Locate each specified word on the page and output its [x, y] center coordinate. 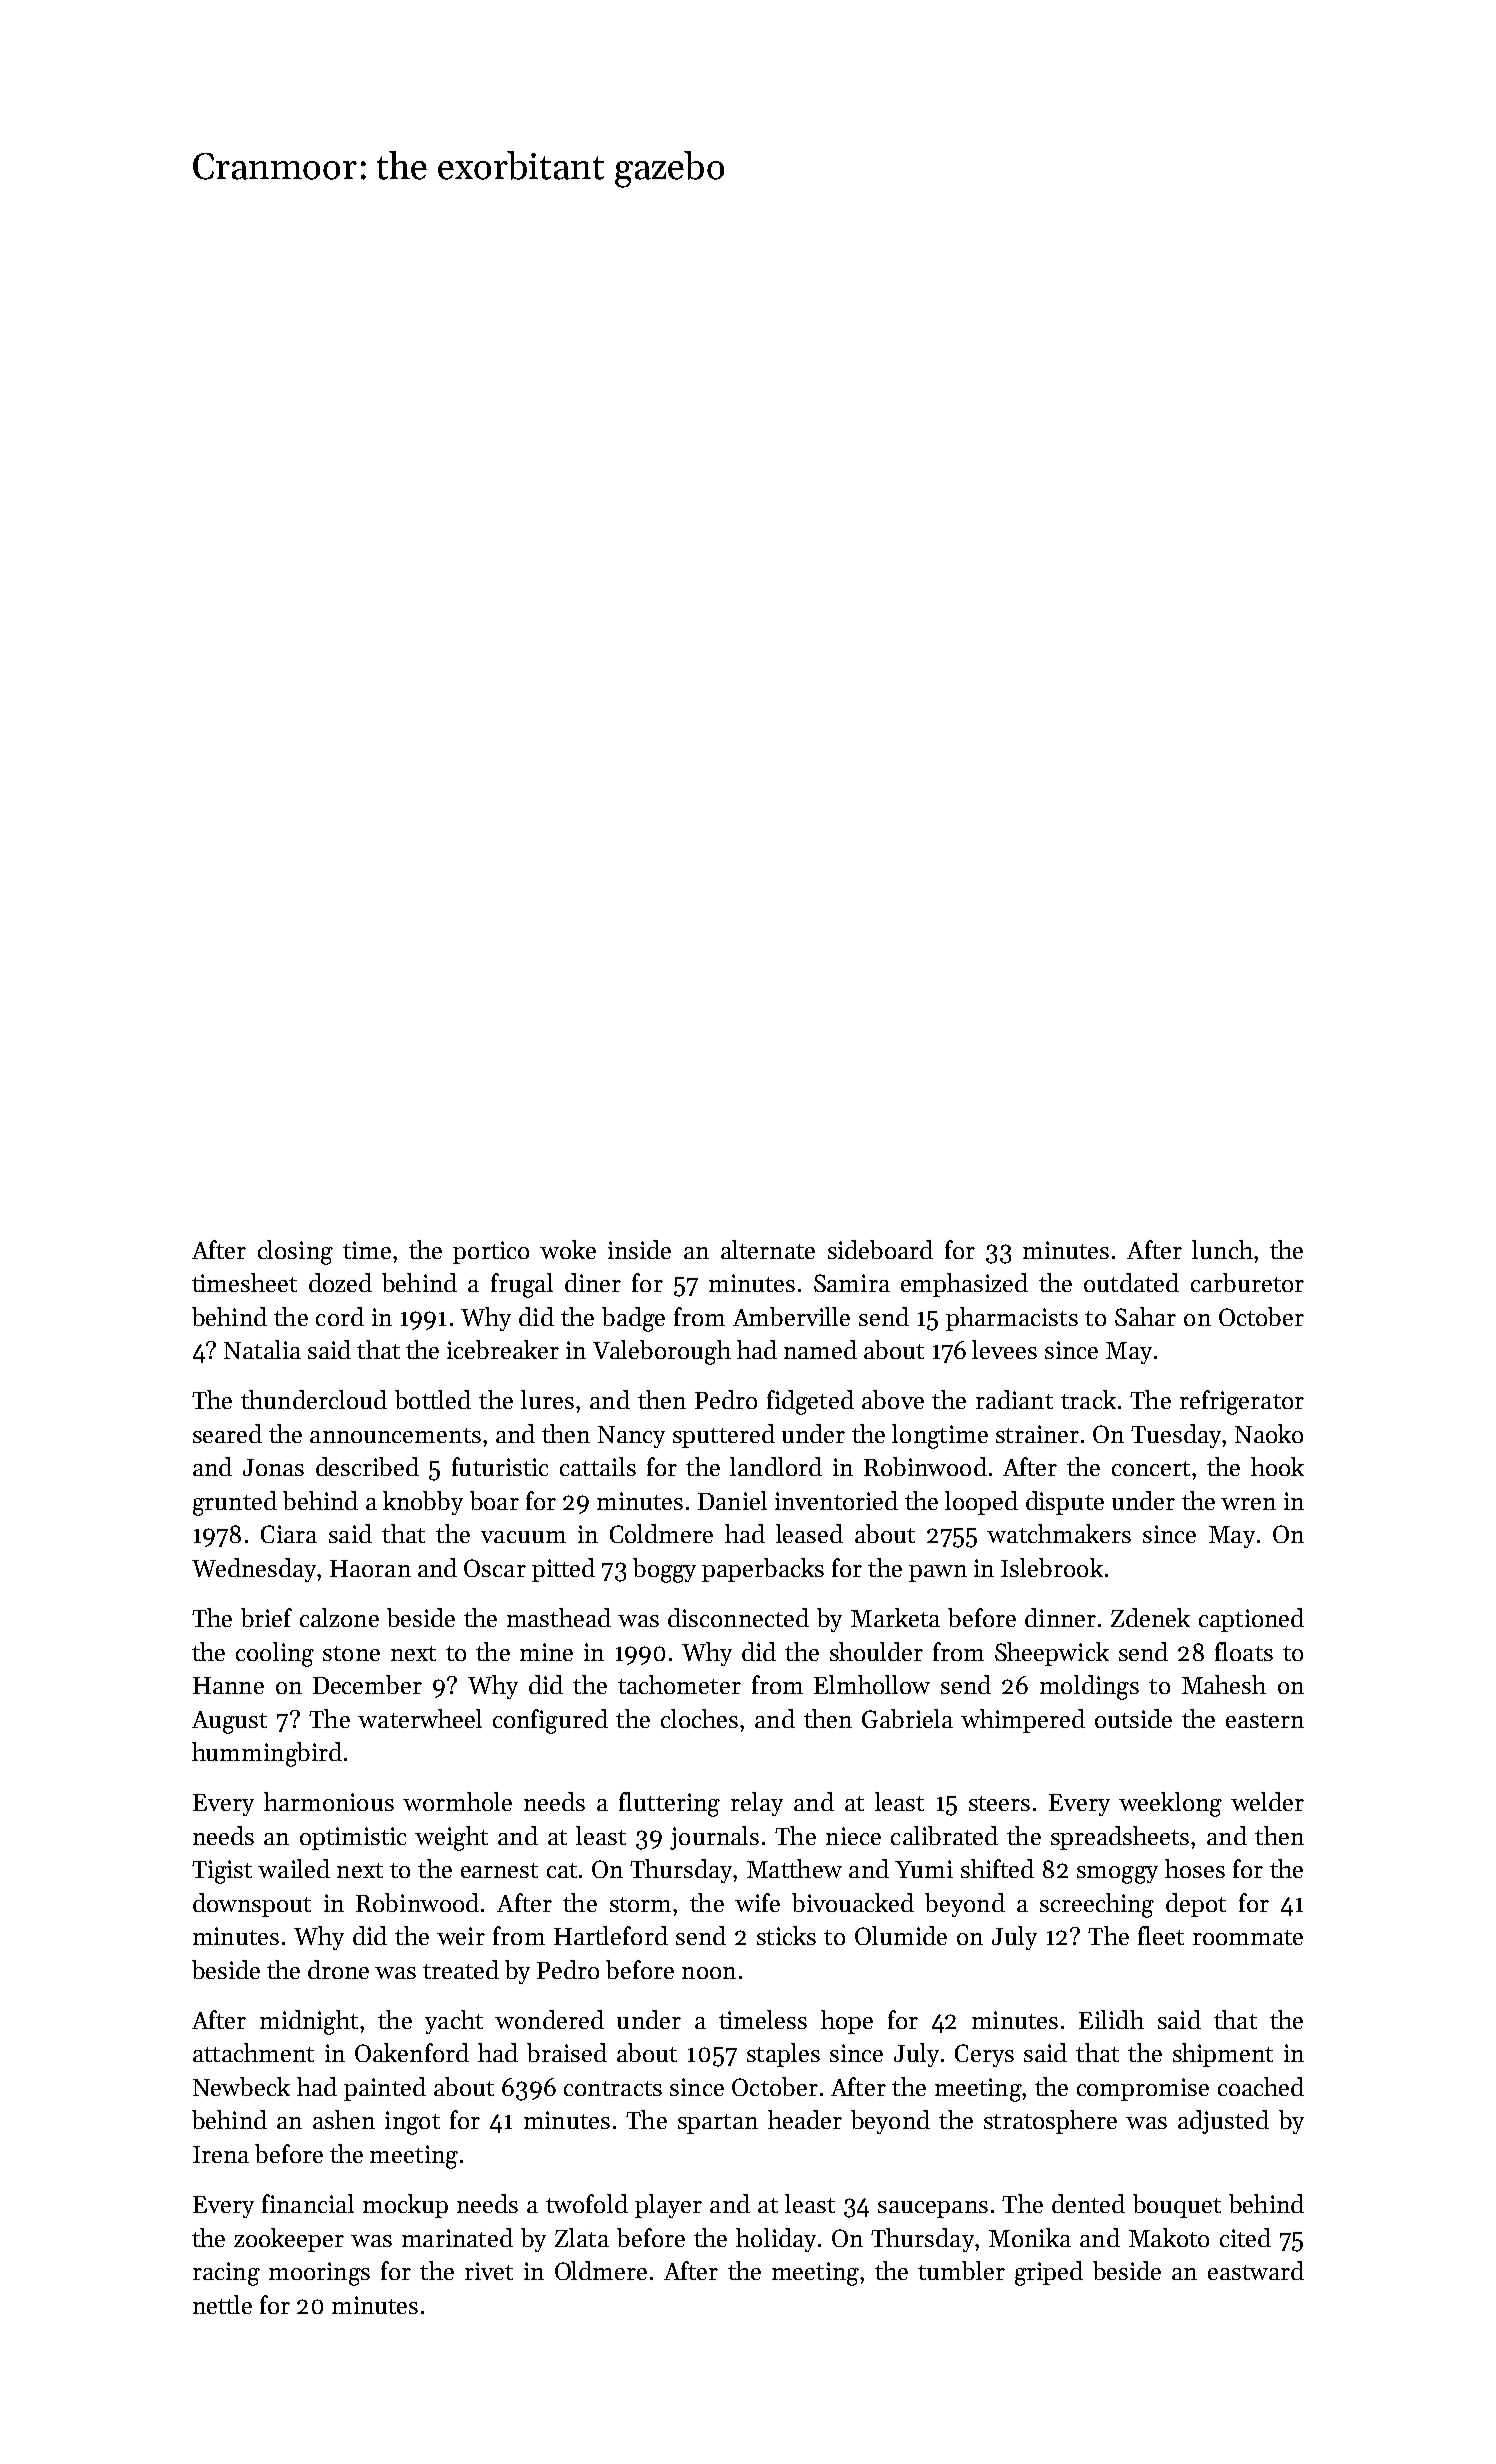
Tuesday [1176, 1436]
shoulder [876, 1651]
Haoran [370, 1568]
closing [295, 1252]
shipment [1223, 2055]
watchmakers [1059, 1533]
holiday [776, 2240]
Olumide [901, 1935]
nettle [222, 2304]
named [820, 1349]
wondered [549, 2019]
